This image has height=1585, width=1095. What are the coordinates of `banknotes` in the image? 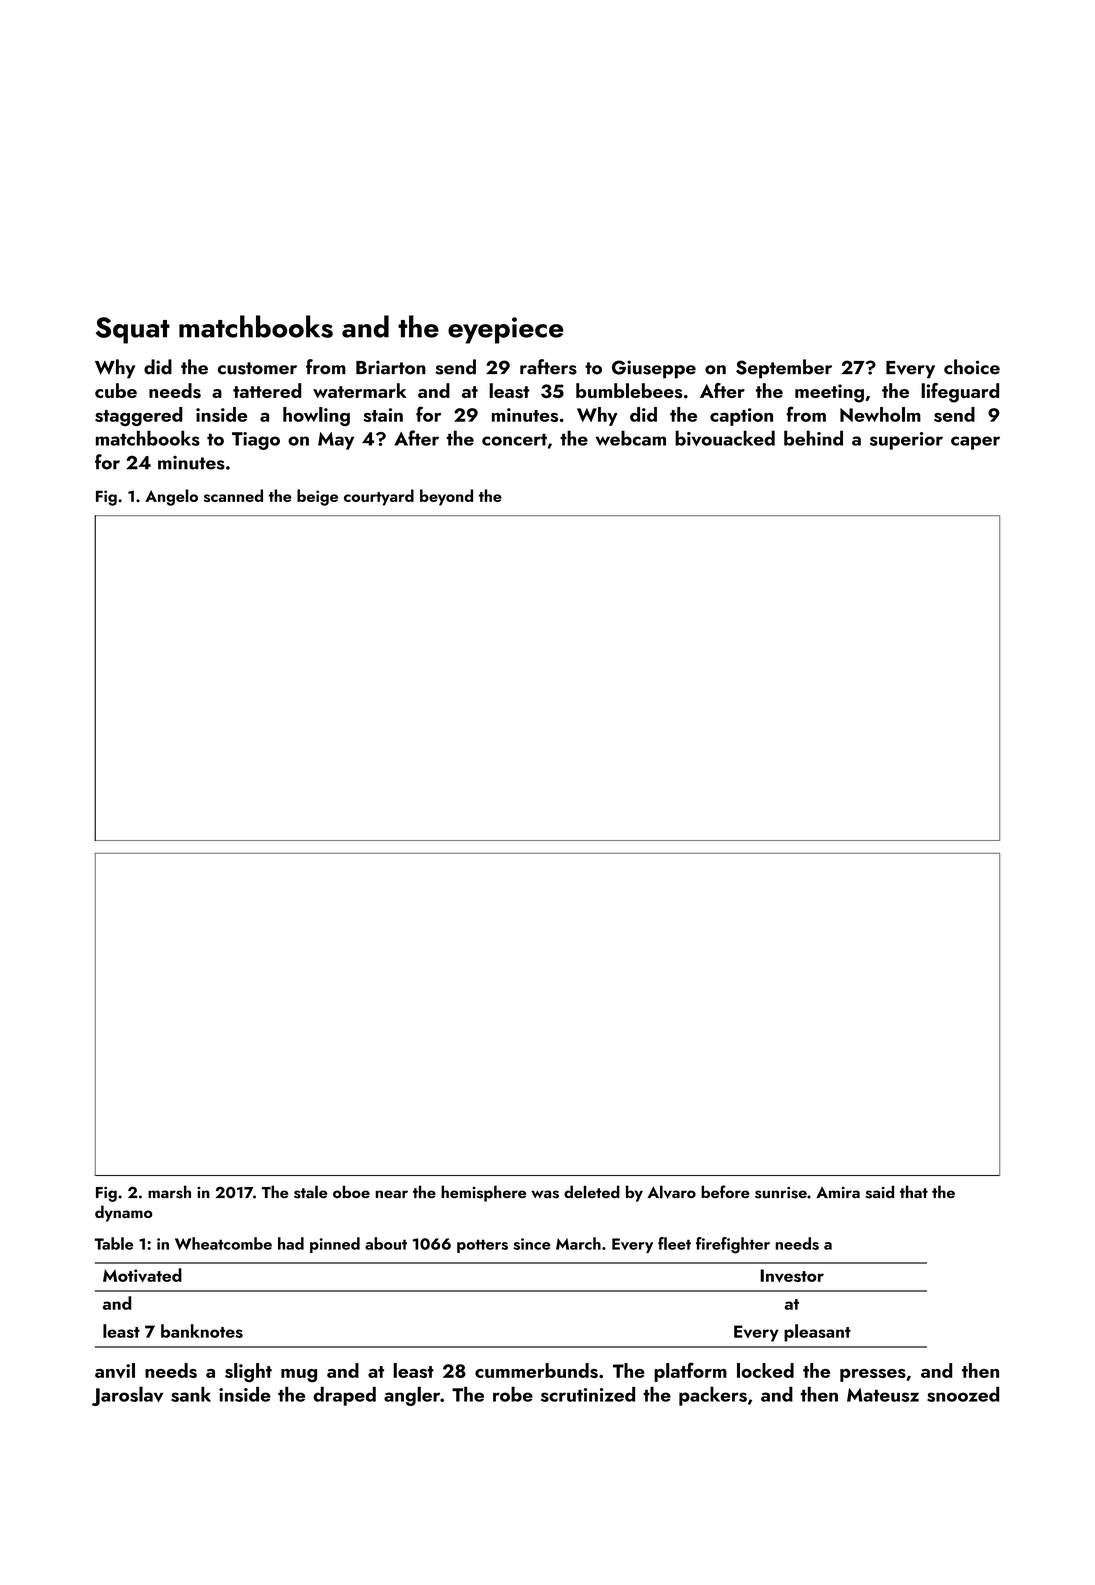 It's located at (202, 1331).
